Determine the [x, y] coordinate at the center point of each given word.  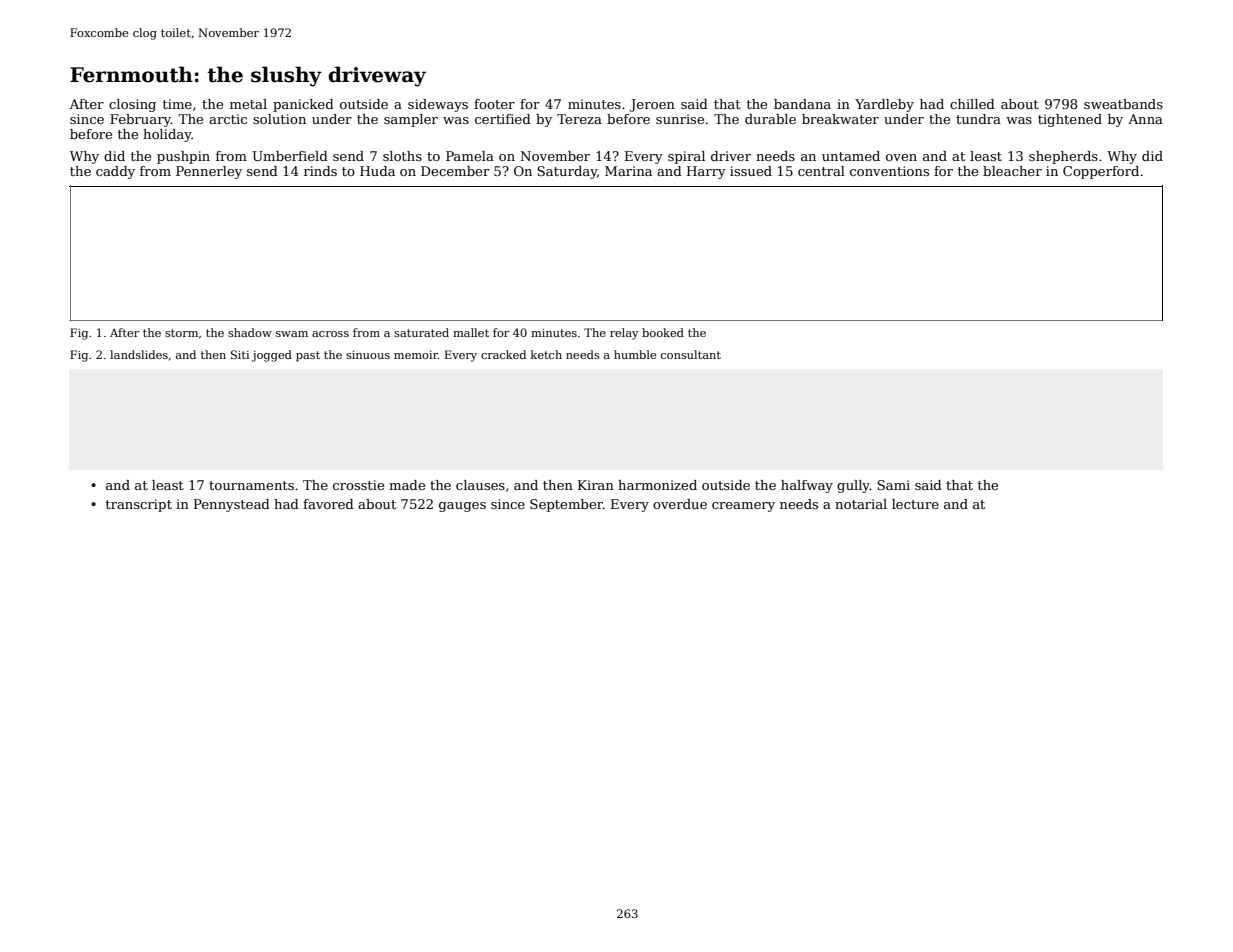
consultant [691, 354]
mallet [471, 332]
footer [494, 104]
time [177, 104]
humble [635, 354]
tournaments [251, 485]
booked [663, 332]
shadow [250, 332]
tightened [1070, 120]
